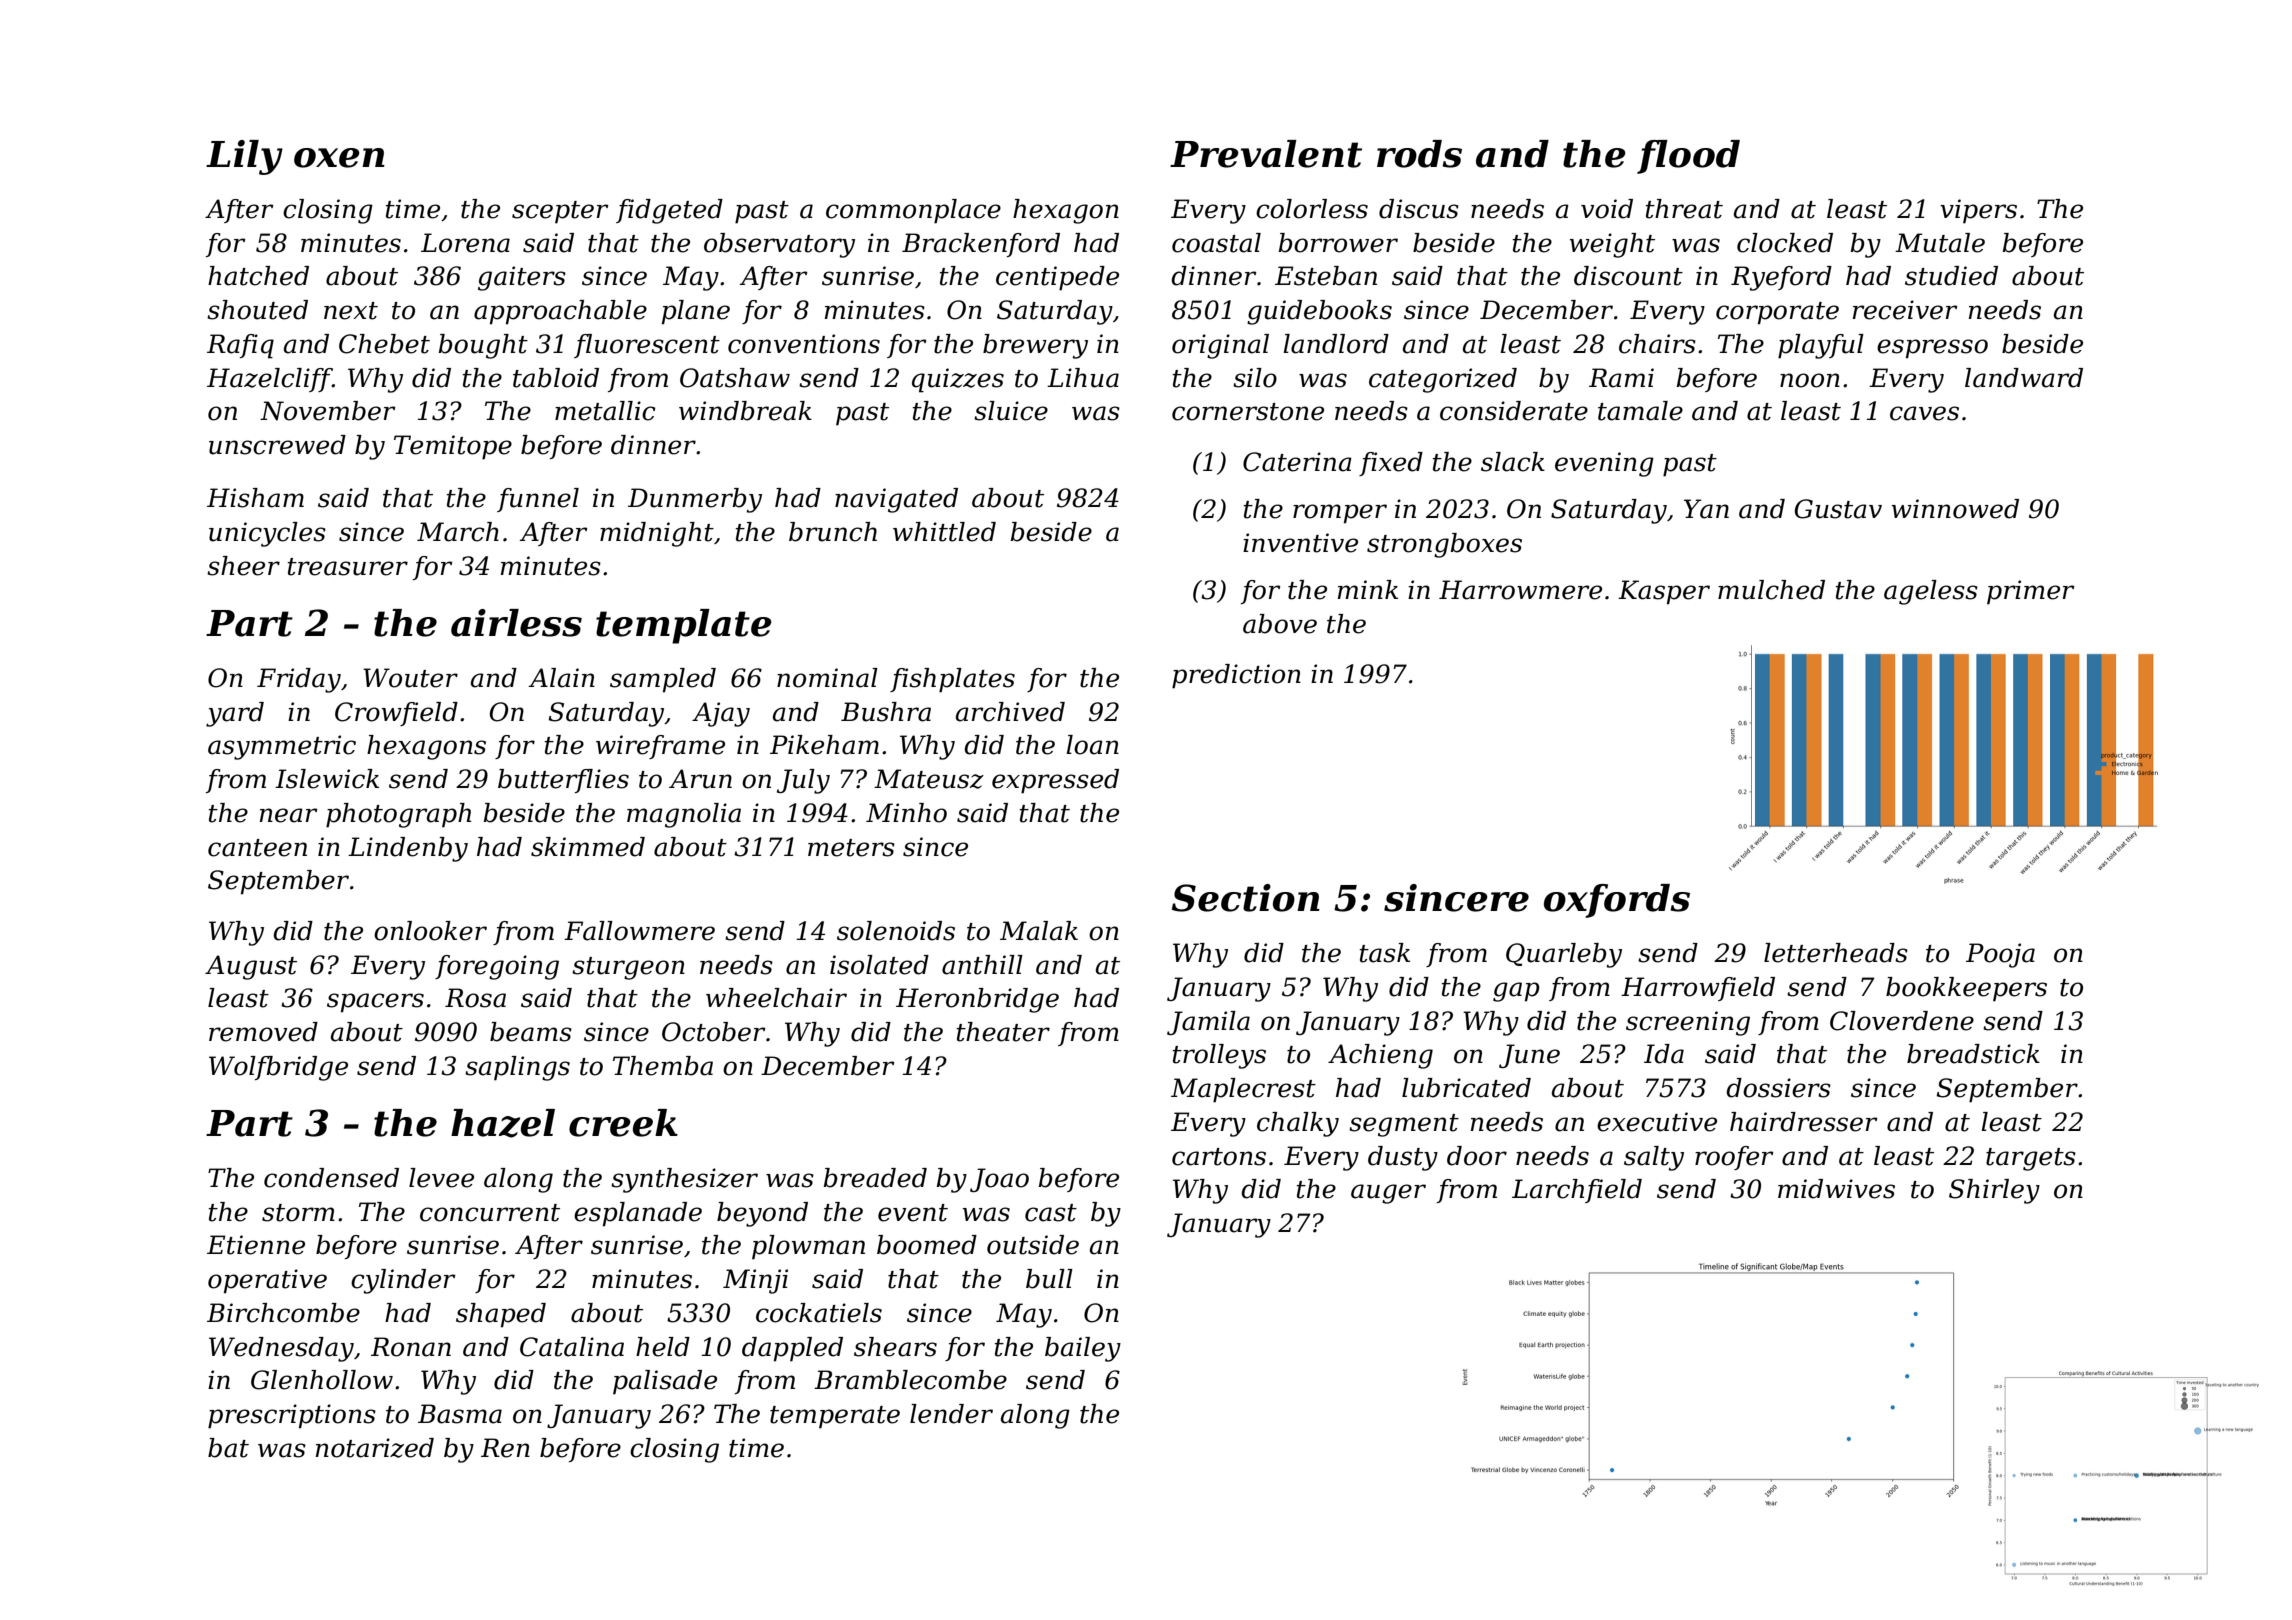 This screenshot has width=2292, height=1620. I want to click on primer, so click(2031, 592).
